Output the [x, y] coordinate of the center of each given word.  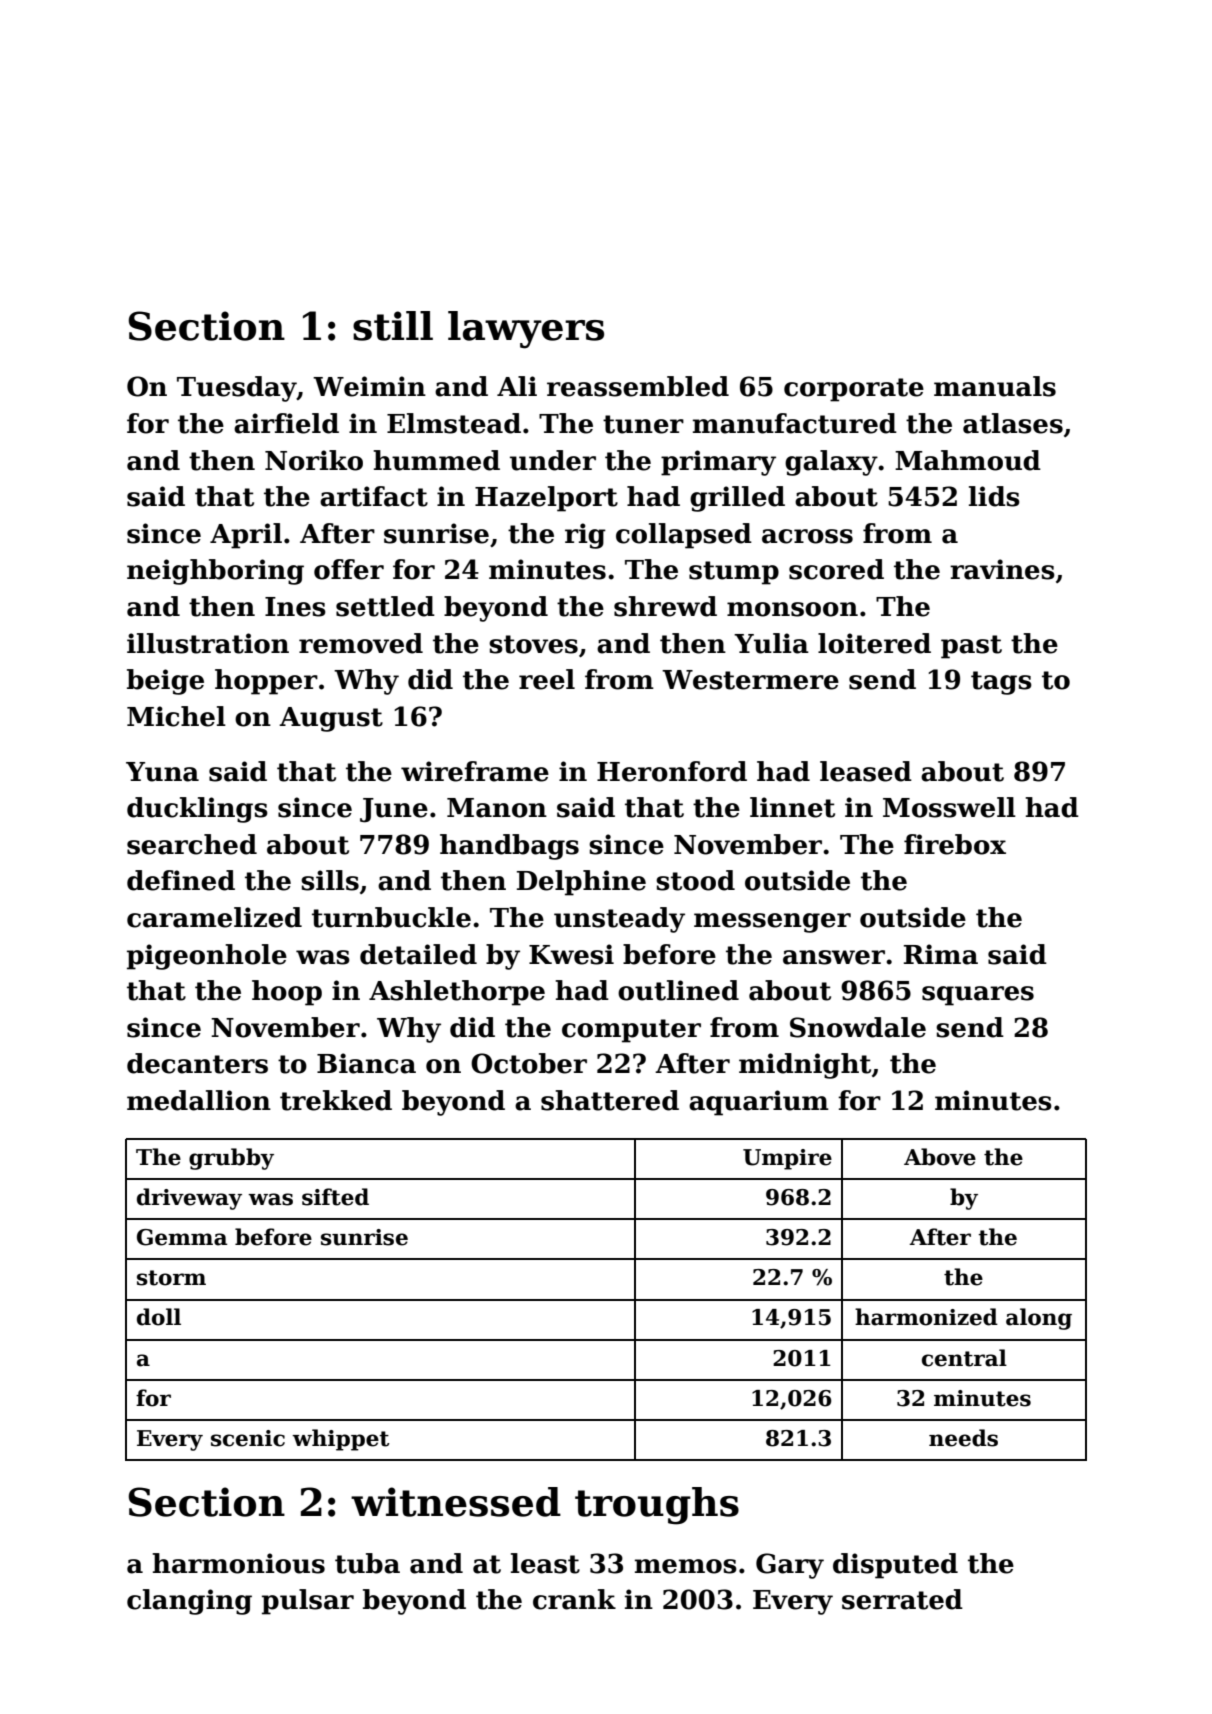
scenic [248, 1438]
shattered [610, 1100]
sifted [335, 1197]
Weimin [369, 386]
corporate [854, 390]
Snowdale [858, 1027]
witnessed [456, 1502]
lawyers [526, 330]
